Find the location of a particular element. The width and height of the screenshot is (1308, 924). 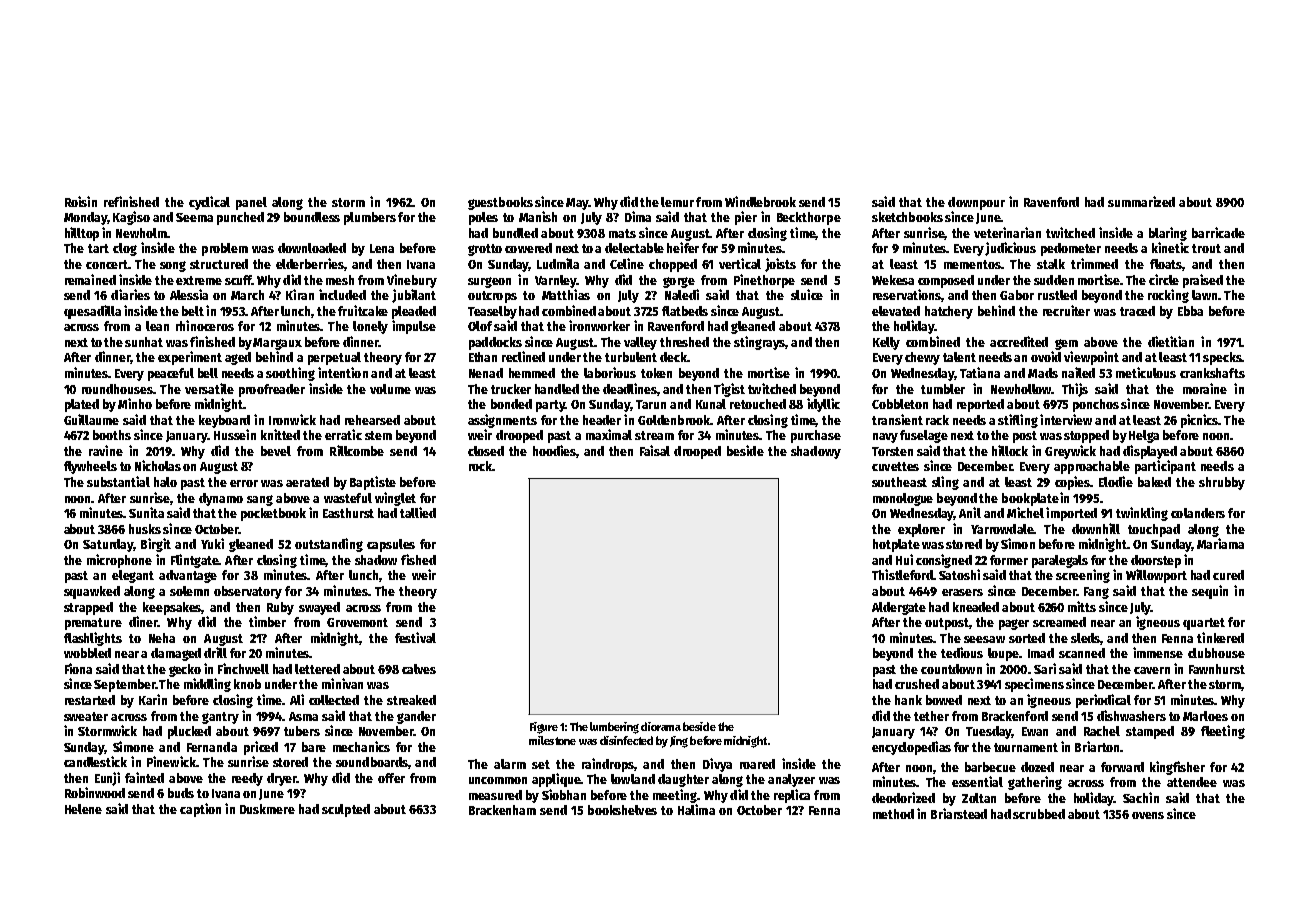

method is located at coordinates (893, 814).
